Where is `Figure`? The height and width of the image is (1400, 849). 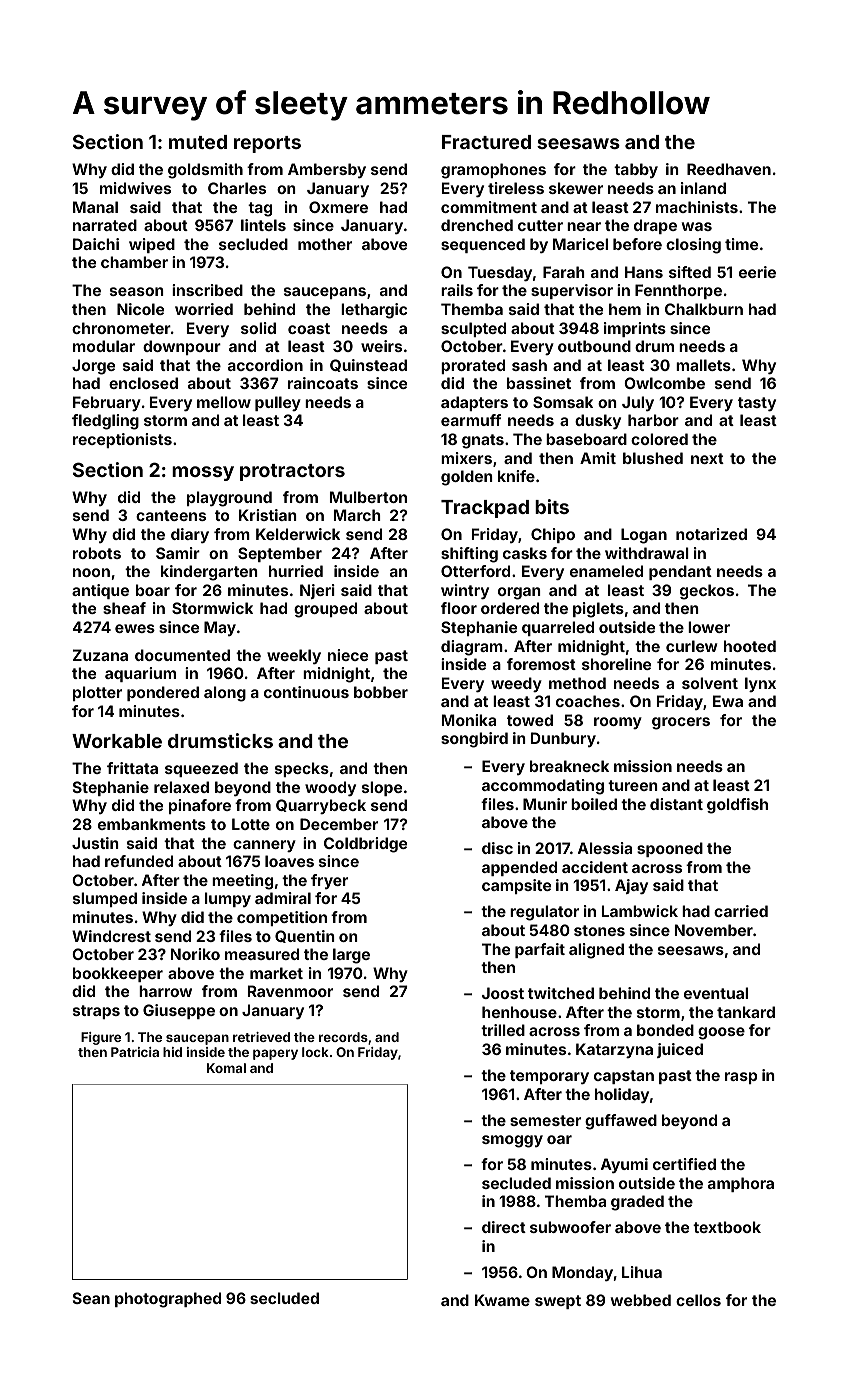
Figure is located at coordinates (101, 1038).
